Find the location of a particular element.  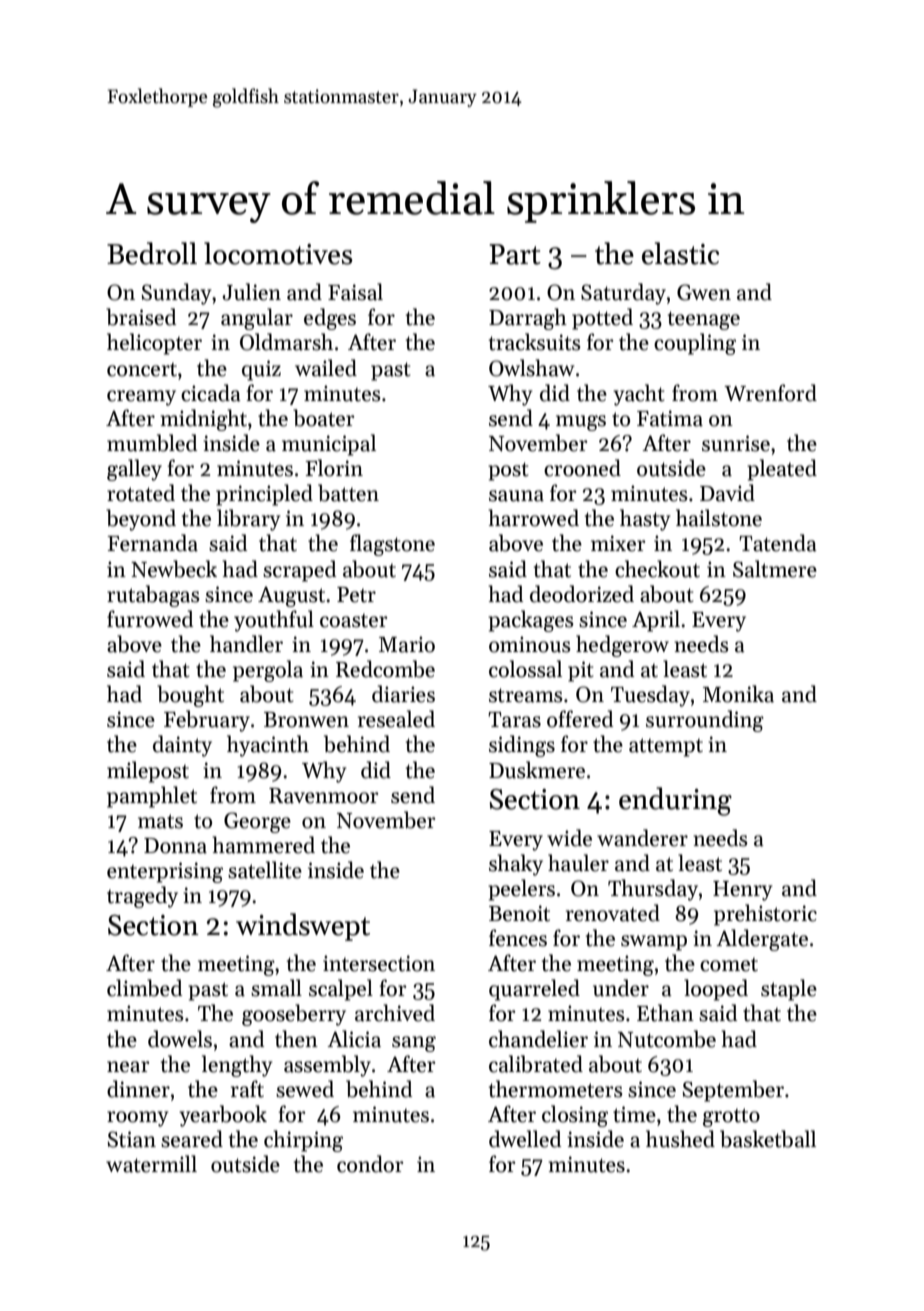

Darragh is located at coordinates (528, 319).
